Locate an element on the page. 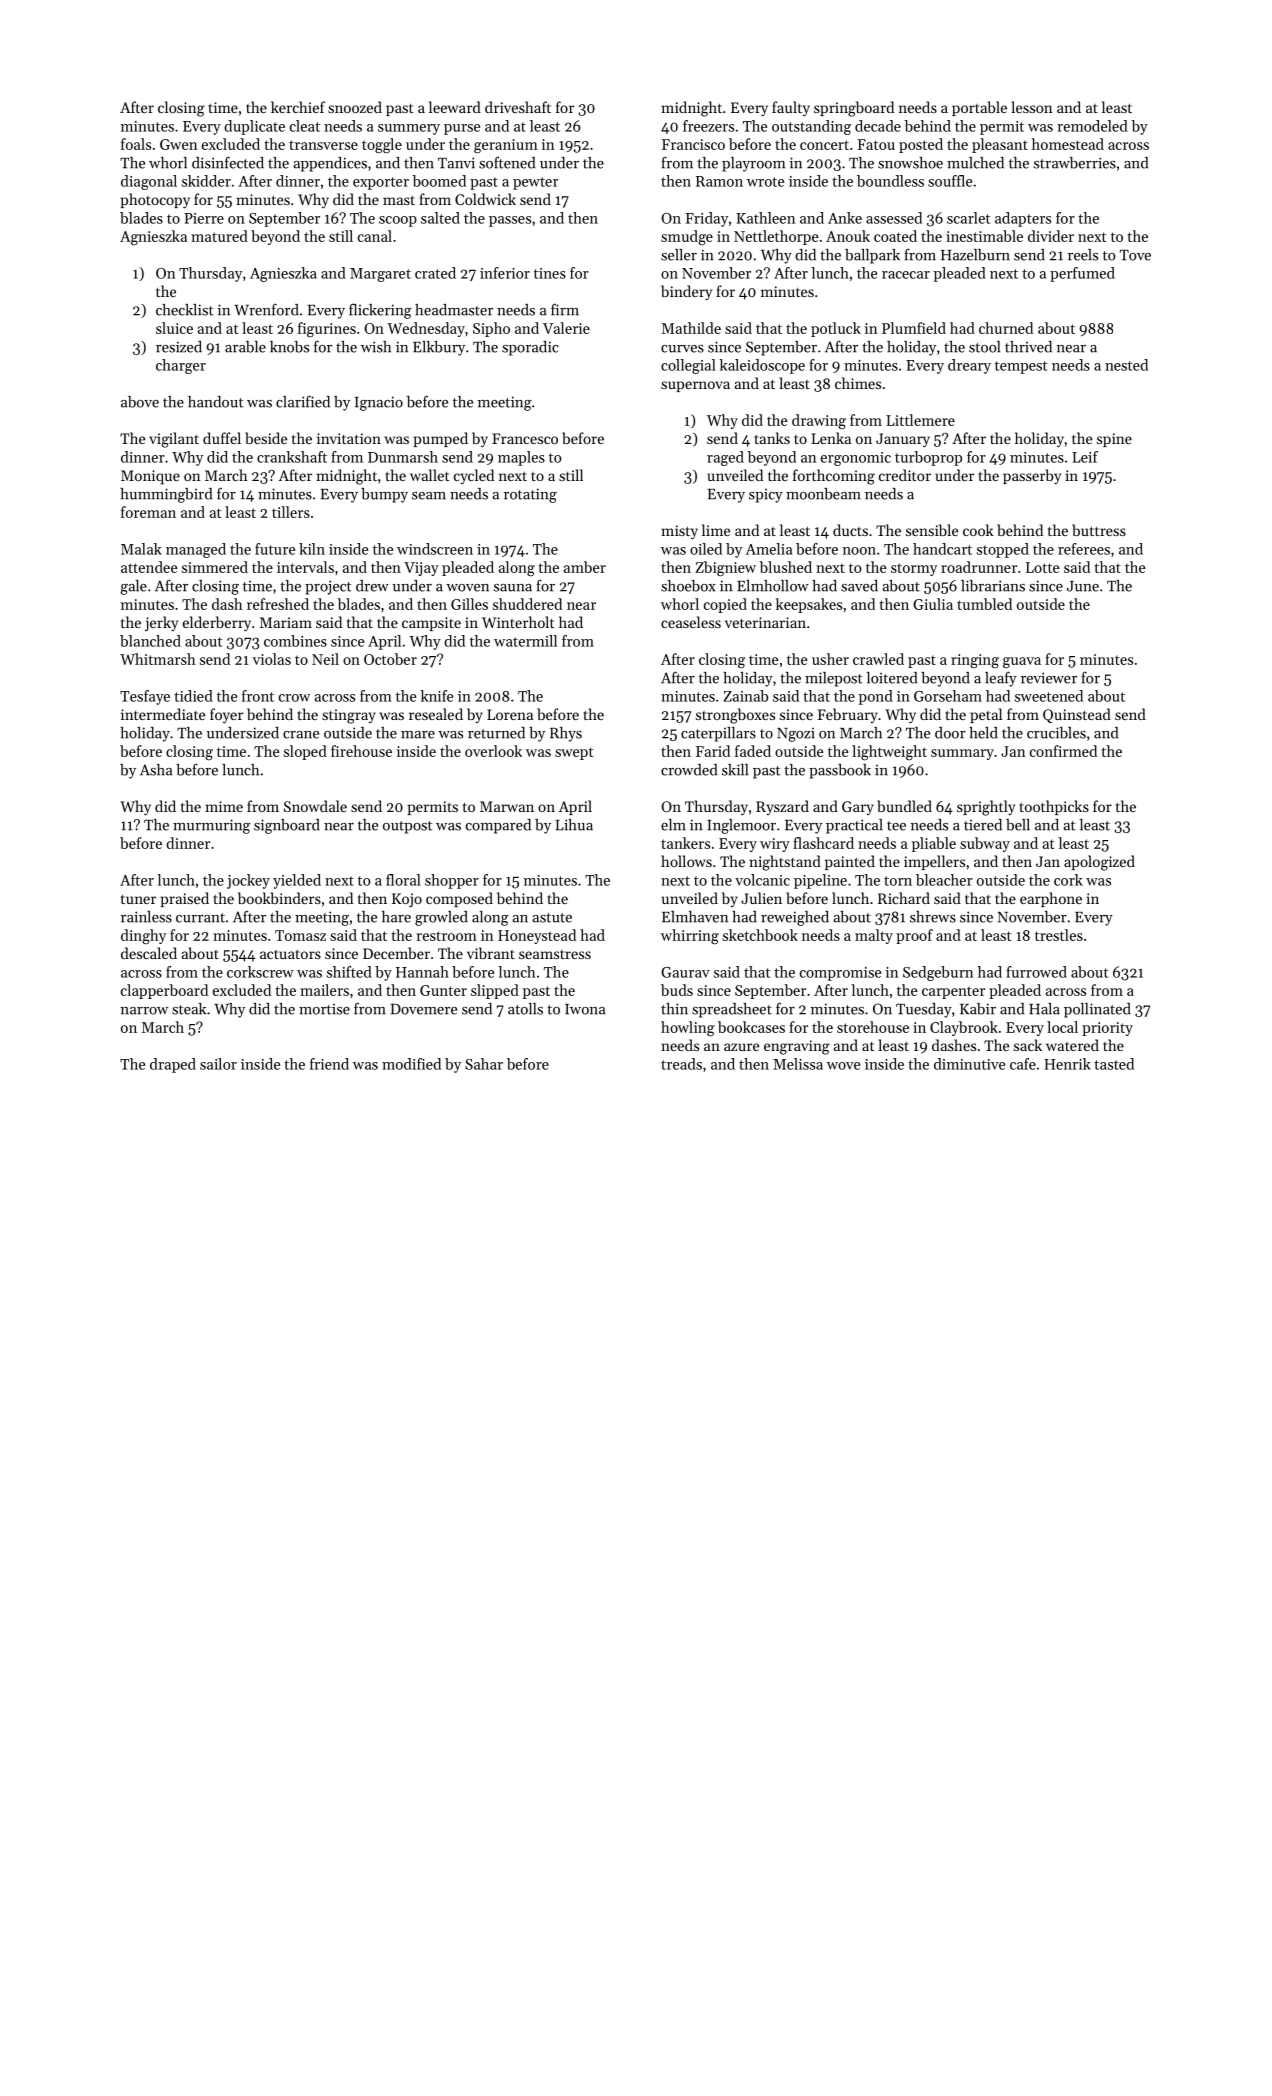  mailers is located at coordinates (324, 990).
